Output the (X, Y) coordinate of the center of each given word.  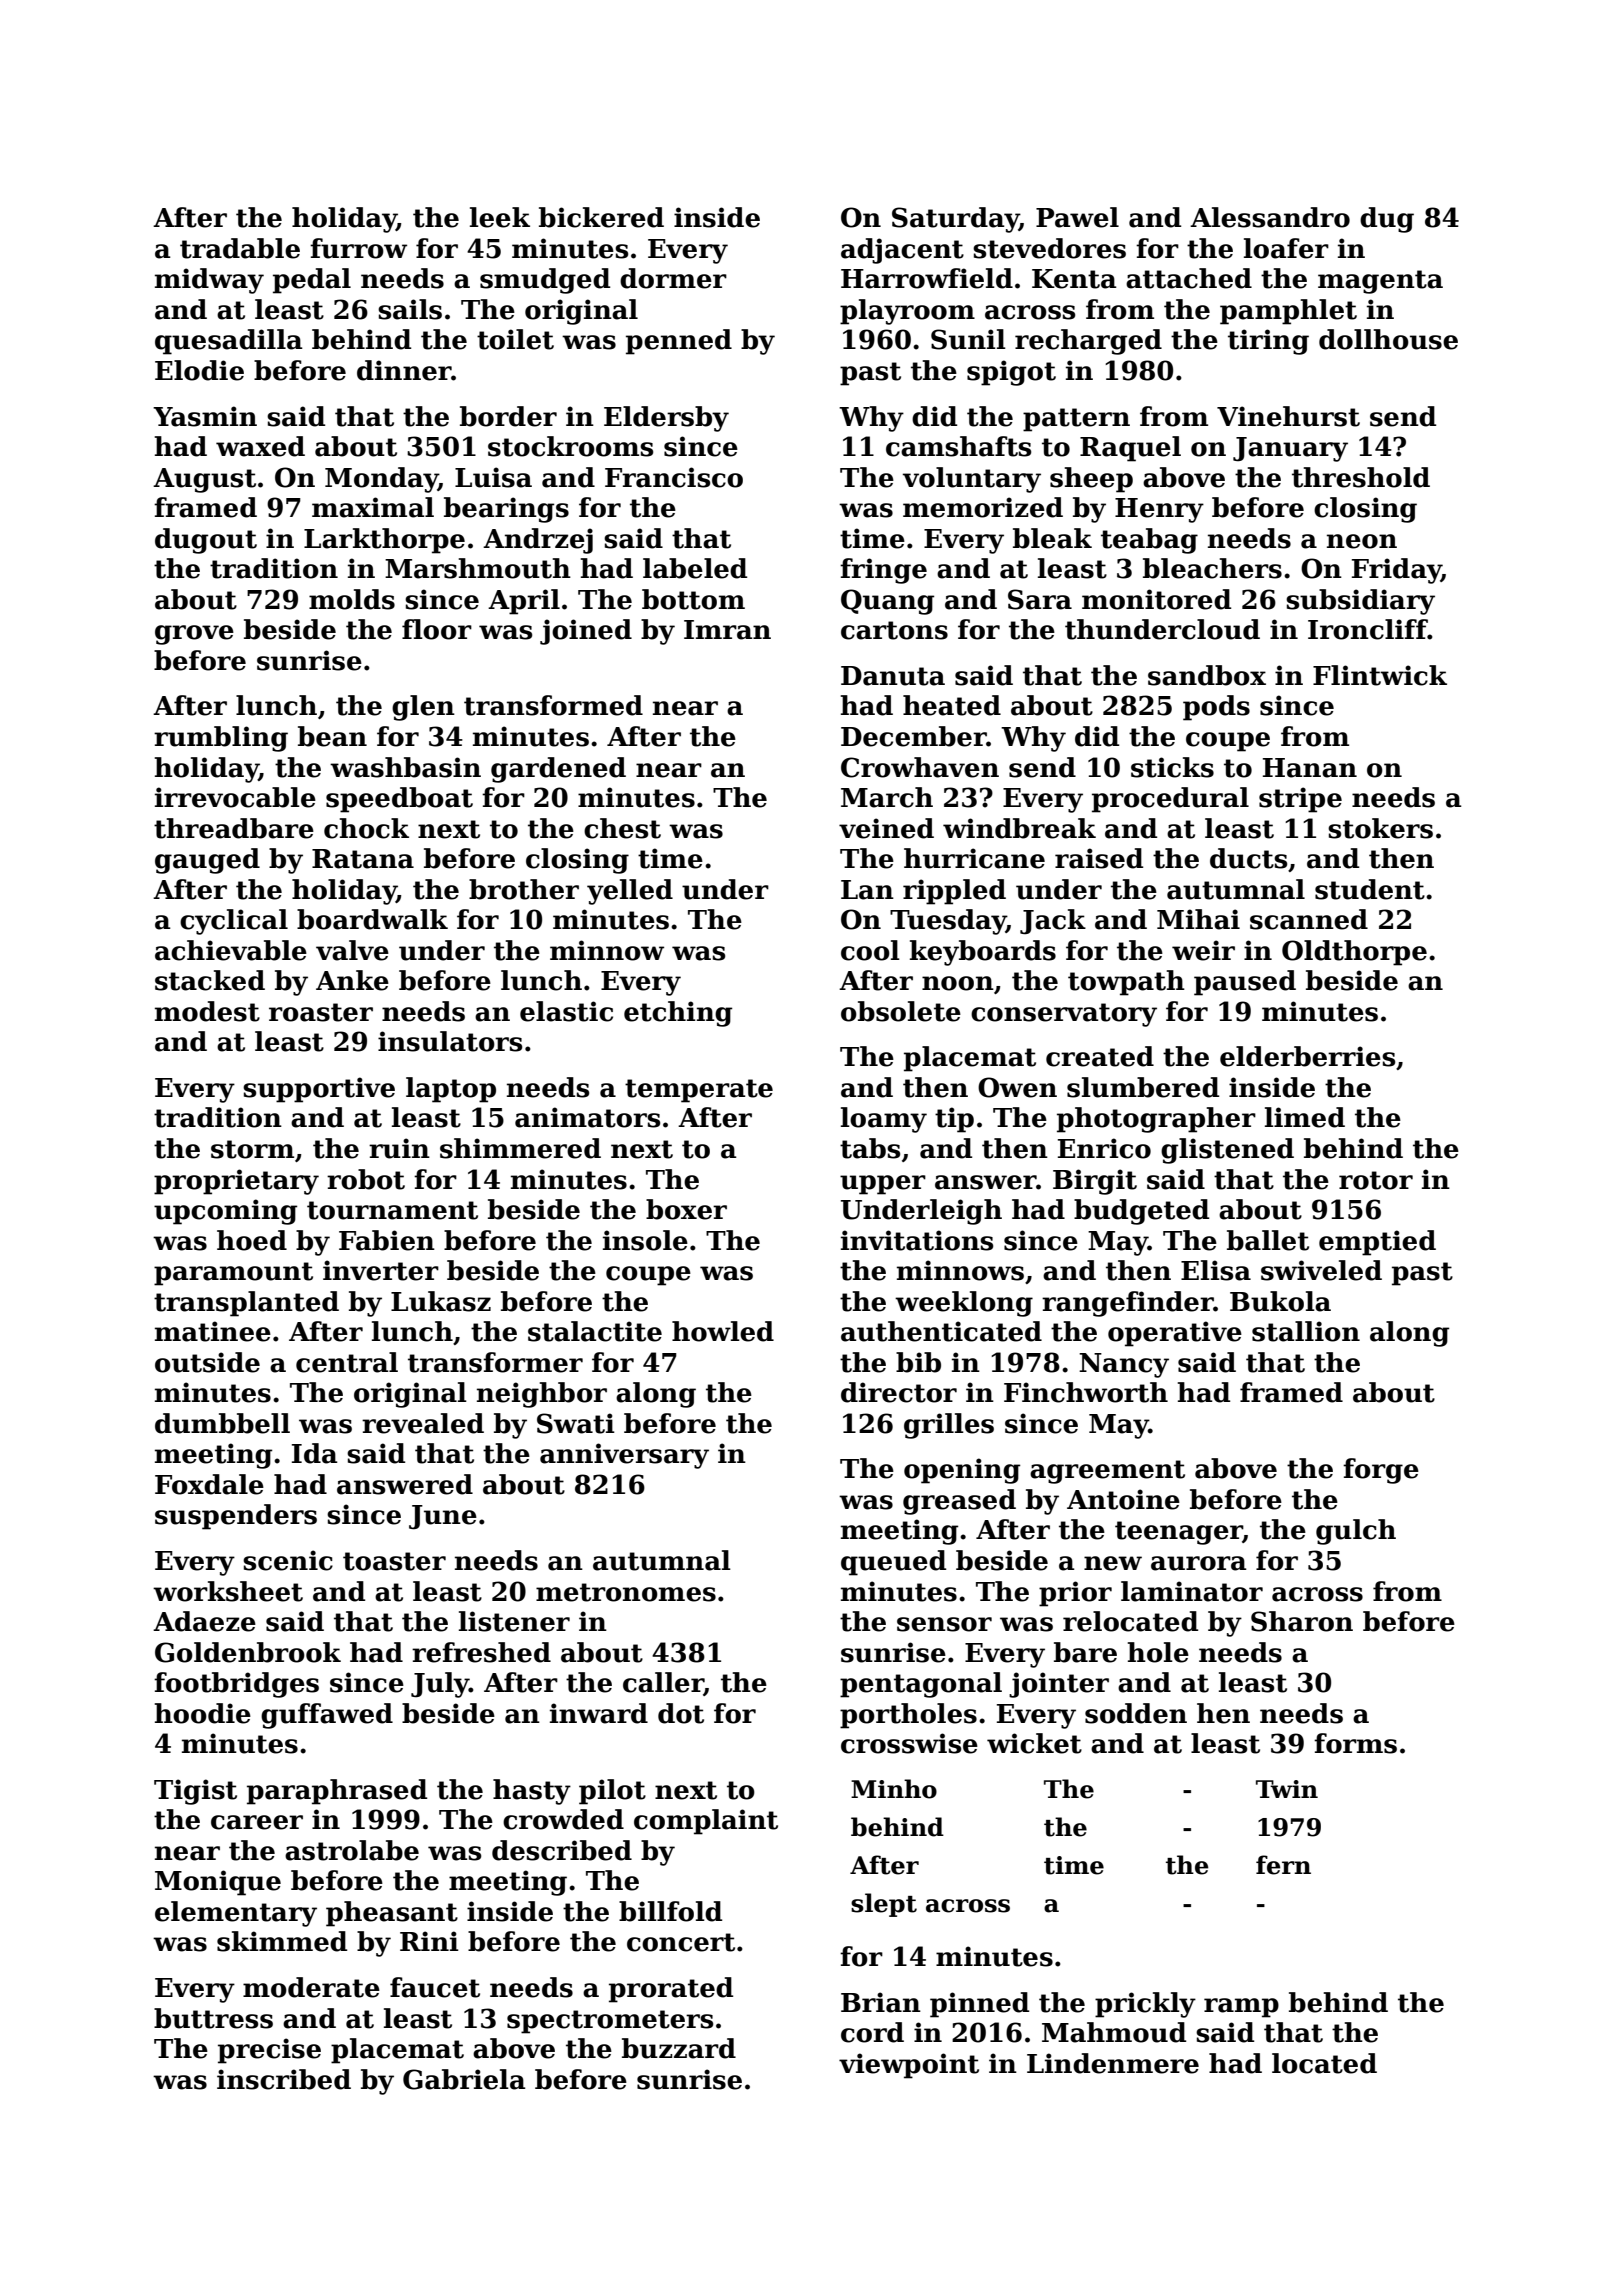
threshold (1361, 477)
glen (423, 708)
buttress (213, 2018)
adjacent (902, 251)
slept (884, 1905)
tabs (870, 1148)
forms (1355, 1743)
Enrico (1104, 1148)
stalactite (595, 1331)
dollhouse (1388, 339)
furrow (358, 248)
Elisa (1216, 1270)
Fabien (387, 1240)
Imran (727, 630)
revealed (423, 1423)
